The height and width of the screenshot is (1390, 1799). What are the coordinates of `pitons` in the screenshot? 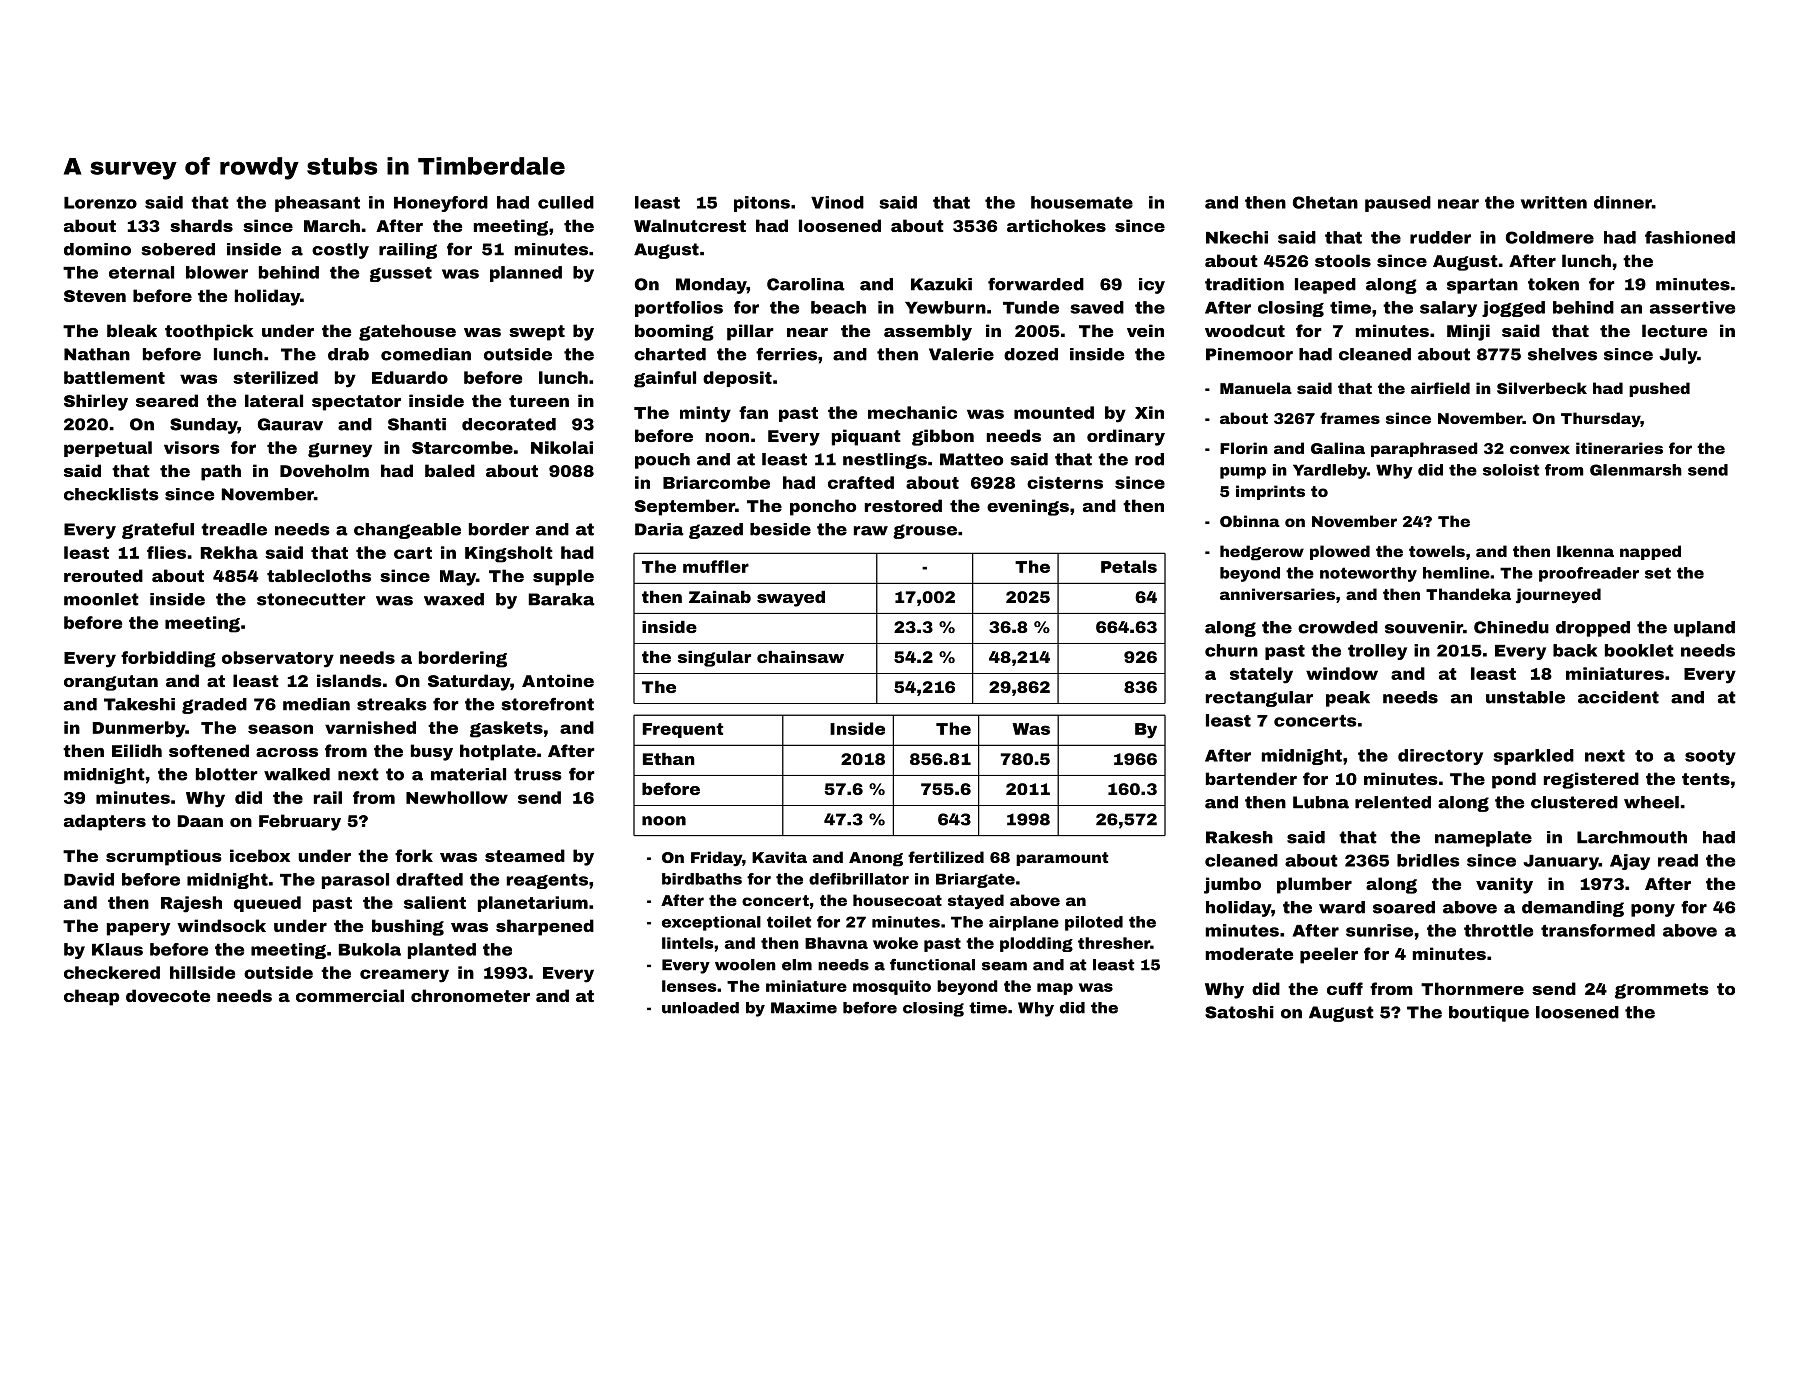 It's located at (762, 204).
